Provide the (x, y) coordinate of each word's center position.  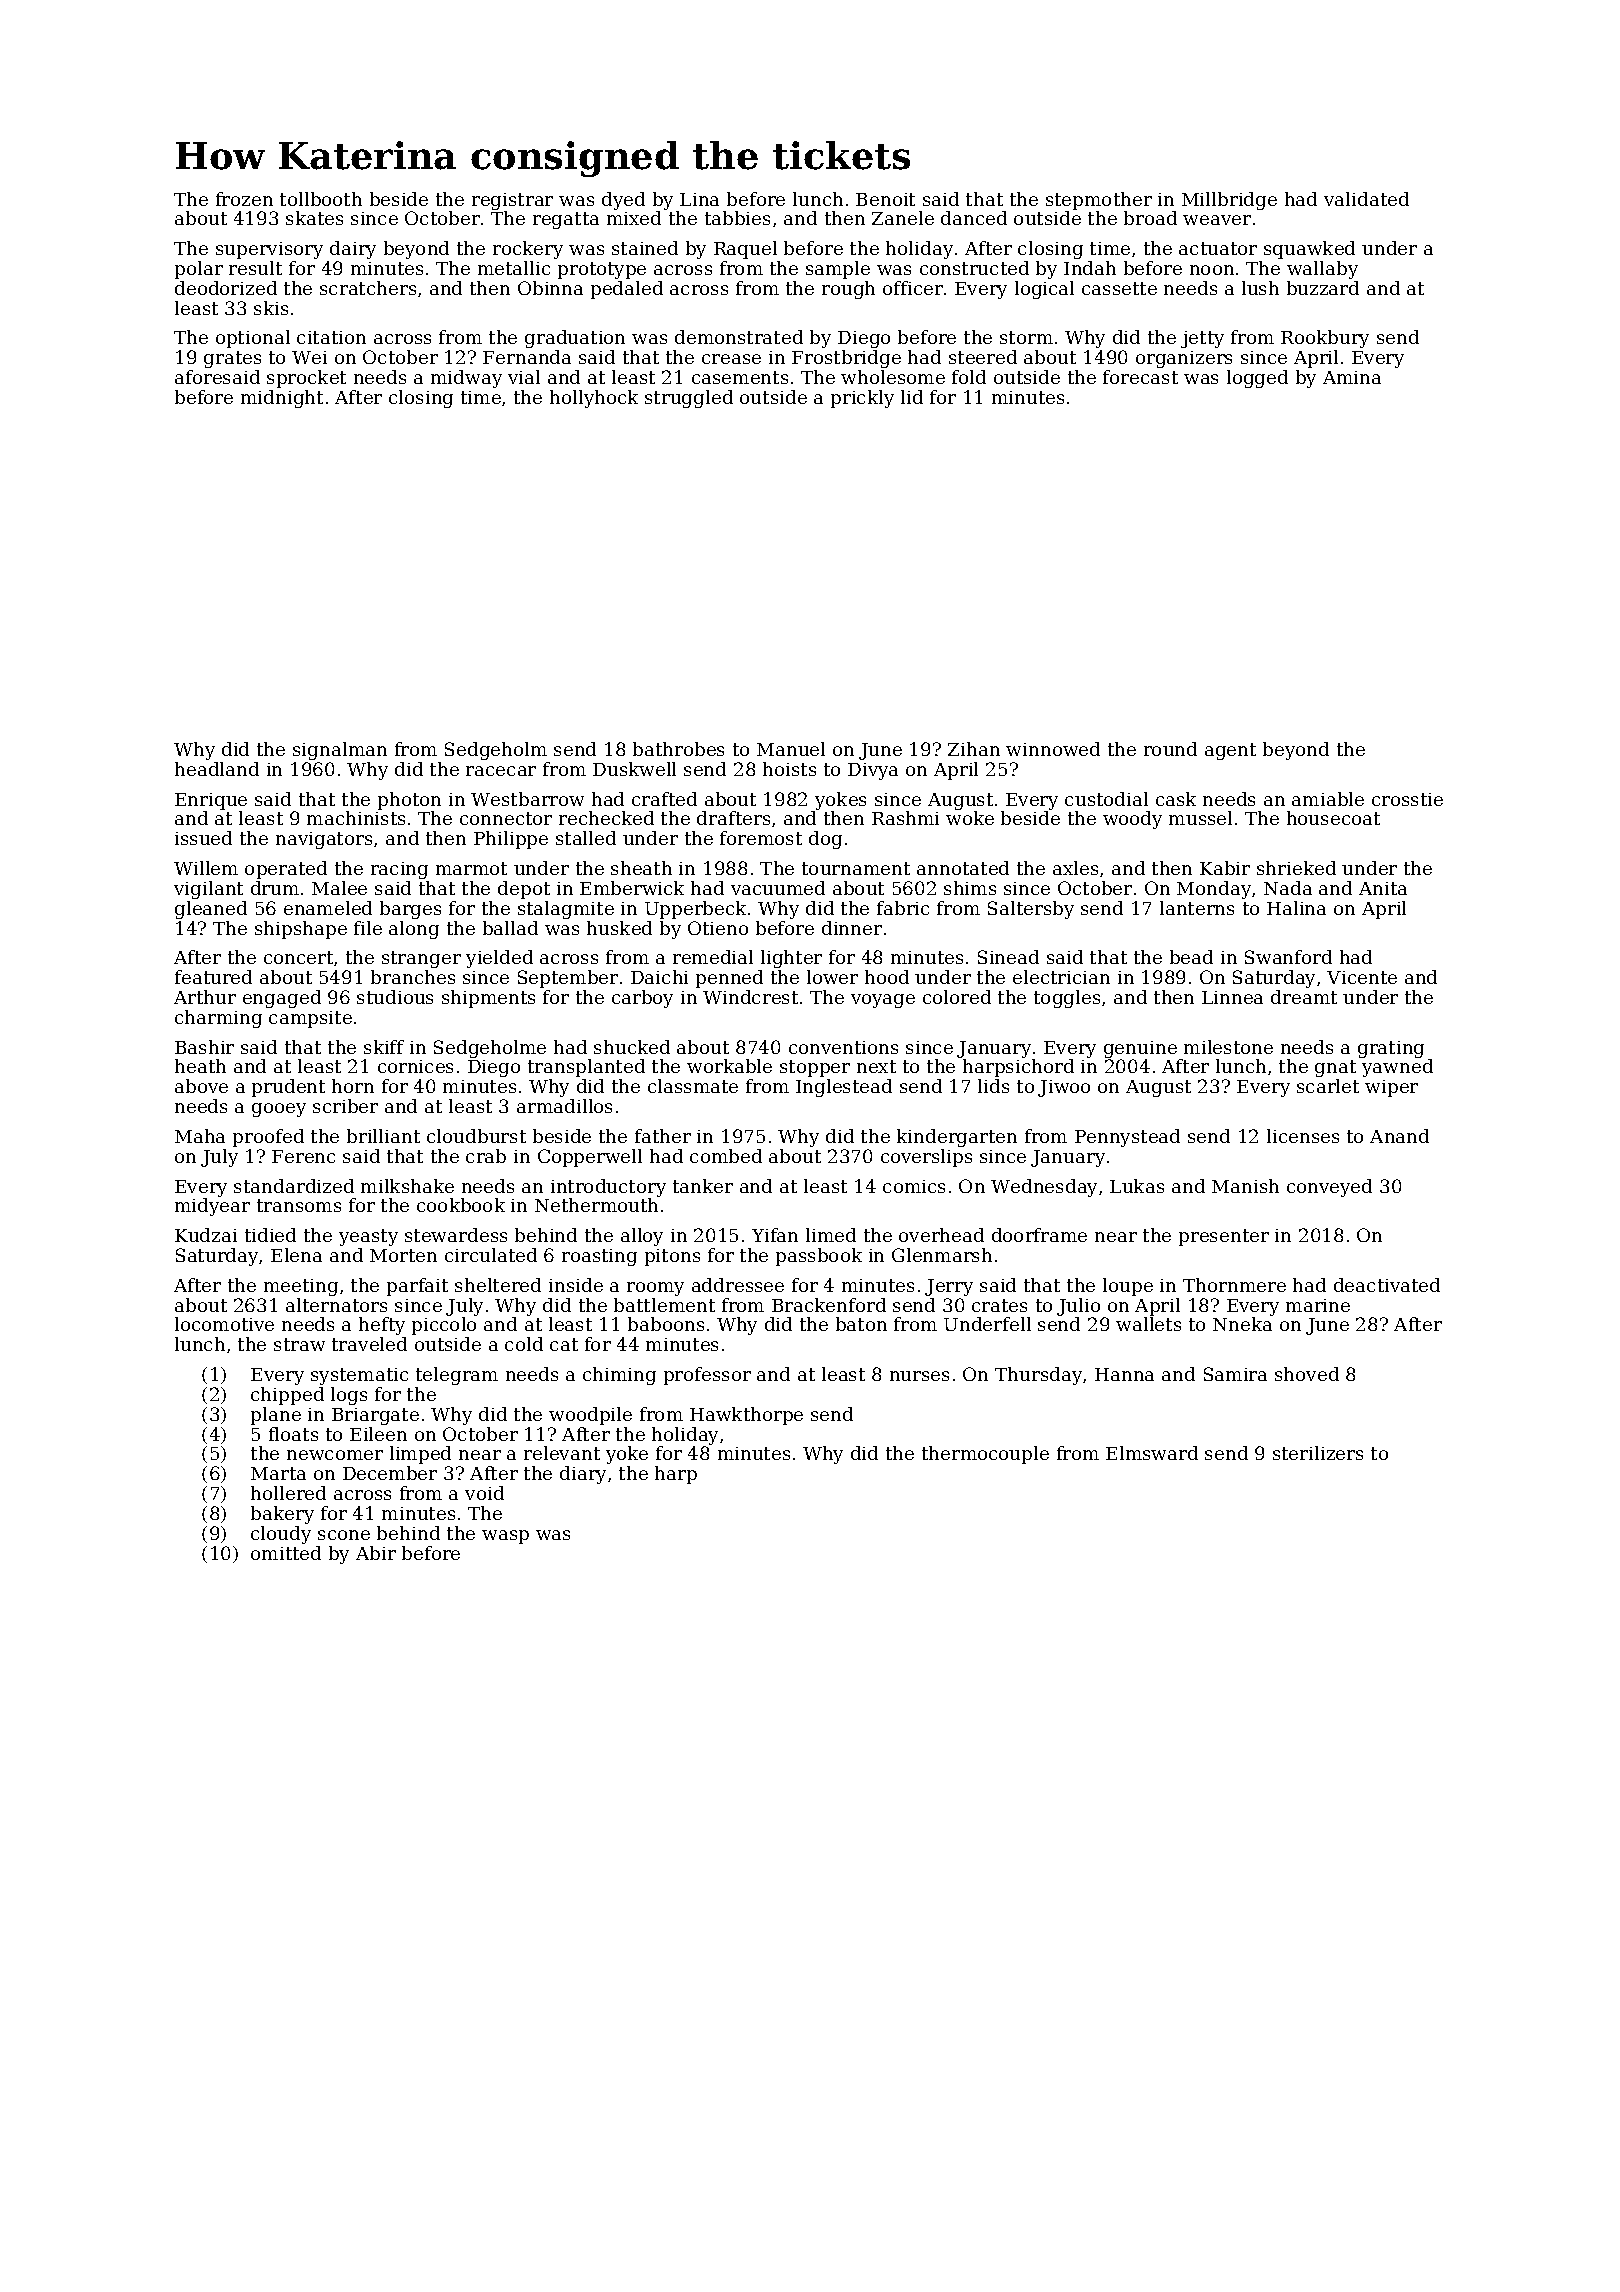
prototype (602, 270)
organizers (1184, 359)
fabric (903, 908)
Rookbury (1325, 339)
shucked (632, 1047)
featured (213, 977)
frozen (244, 199)
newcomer (335, 1455)
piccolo (444, 1326)
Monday (1214, 890)
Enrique (211, 801)
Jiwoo (1064, 1088)
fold (969, 377)
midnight (282, 399)
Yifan (775, 1235)
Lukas (1137, 1186)
